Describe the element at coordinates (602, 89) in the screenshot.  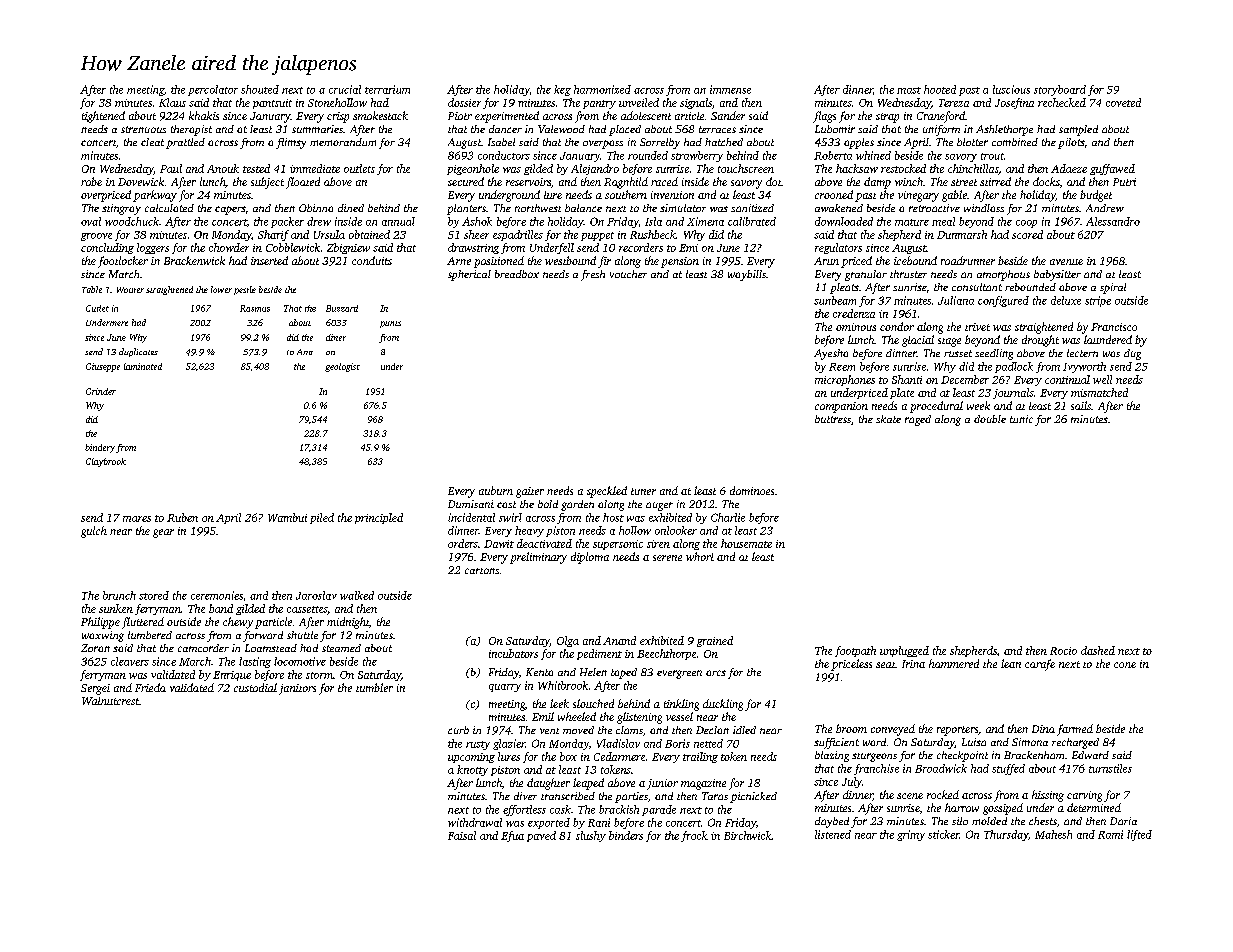
I see `harmonized` at that location.
